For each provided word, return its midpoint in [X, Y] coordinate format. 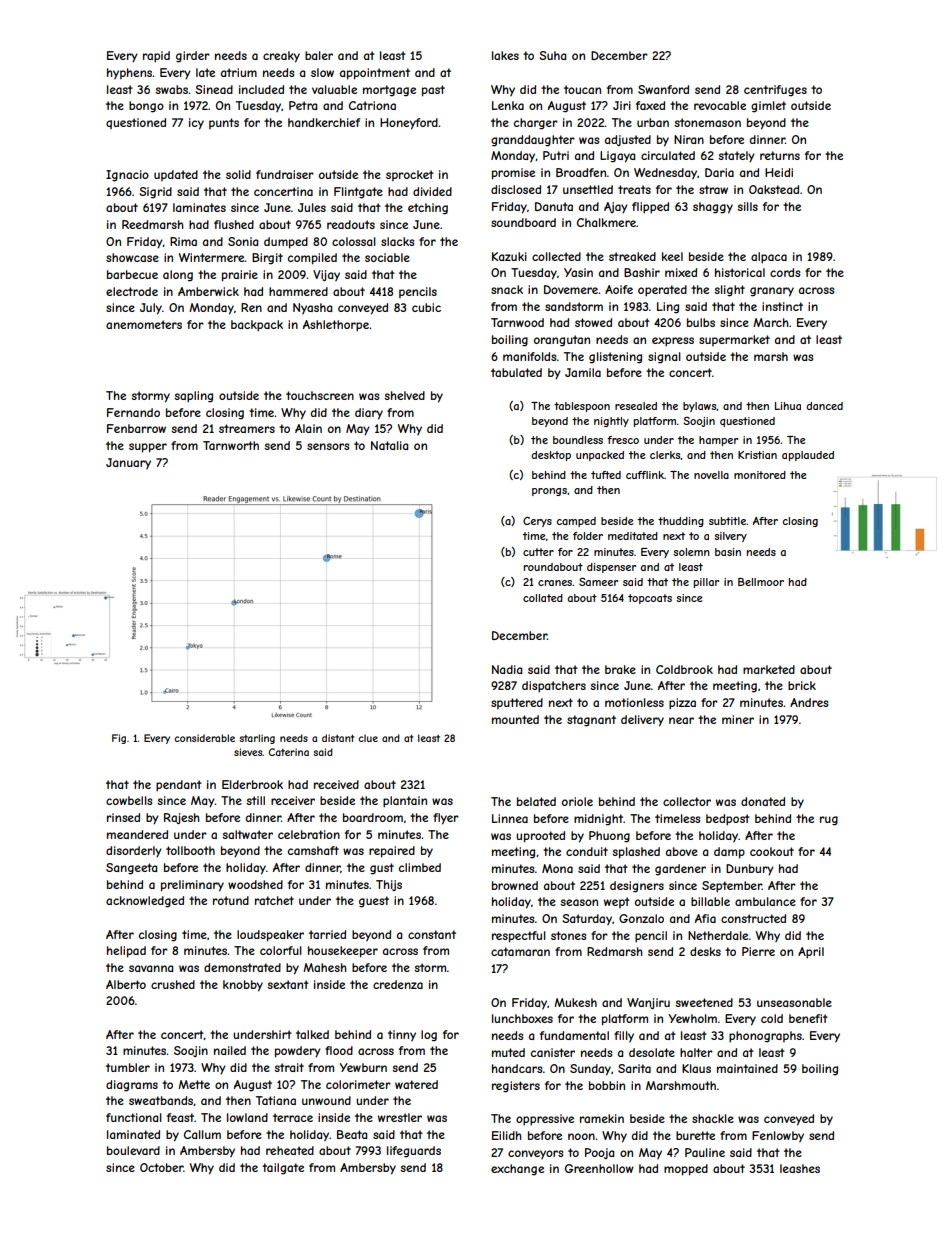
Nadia [507, 669]
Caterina [288, 752]
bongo [146, 107]
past [433, 91]
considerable [204, 738]
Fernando [133, 412]
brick [802, 685]
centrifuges [775, 91]
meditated [633, 536]
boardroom [373, 817]
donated [763, 801]
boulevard [133, 1150]
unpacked [600, 456]
